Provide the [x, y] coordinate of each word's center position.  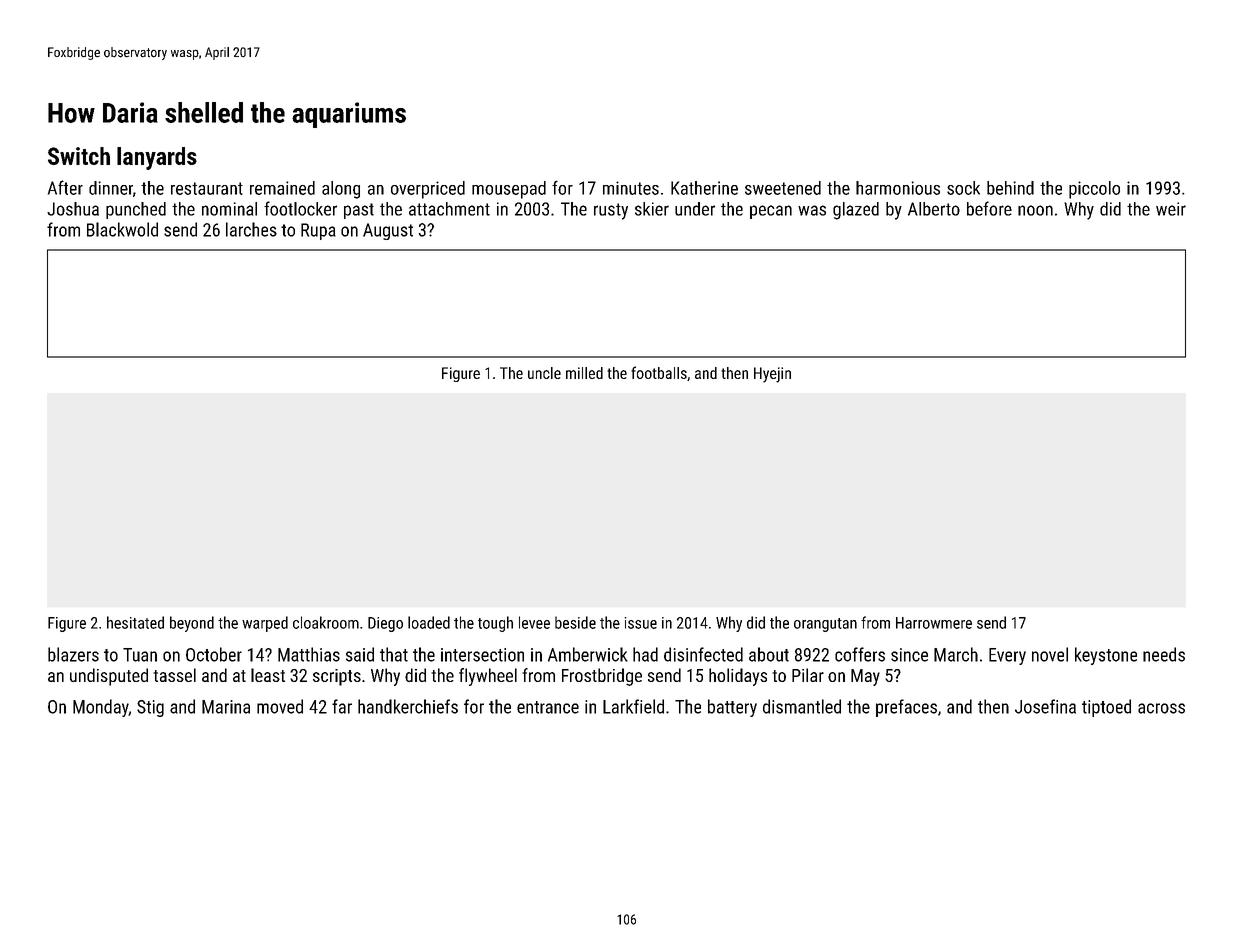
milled [584, 373]
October [214, 654]
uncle [544, 373]
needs [1164, 654]
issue [640, 623]
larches [251, 229]
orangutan [825, 625]
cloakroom [326, 622]
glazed [856, 211]
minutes [631, 188]
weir [1171, 209]
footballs [659, 372]
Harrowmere [934, 623]
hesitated [135, 622]
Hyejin [772, 375]
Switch [79, 156]
